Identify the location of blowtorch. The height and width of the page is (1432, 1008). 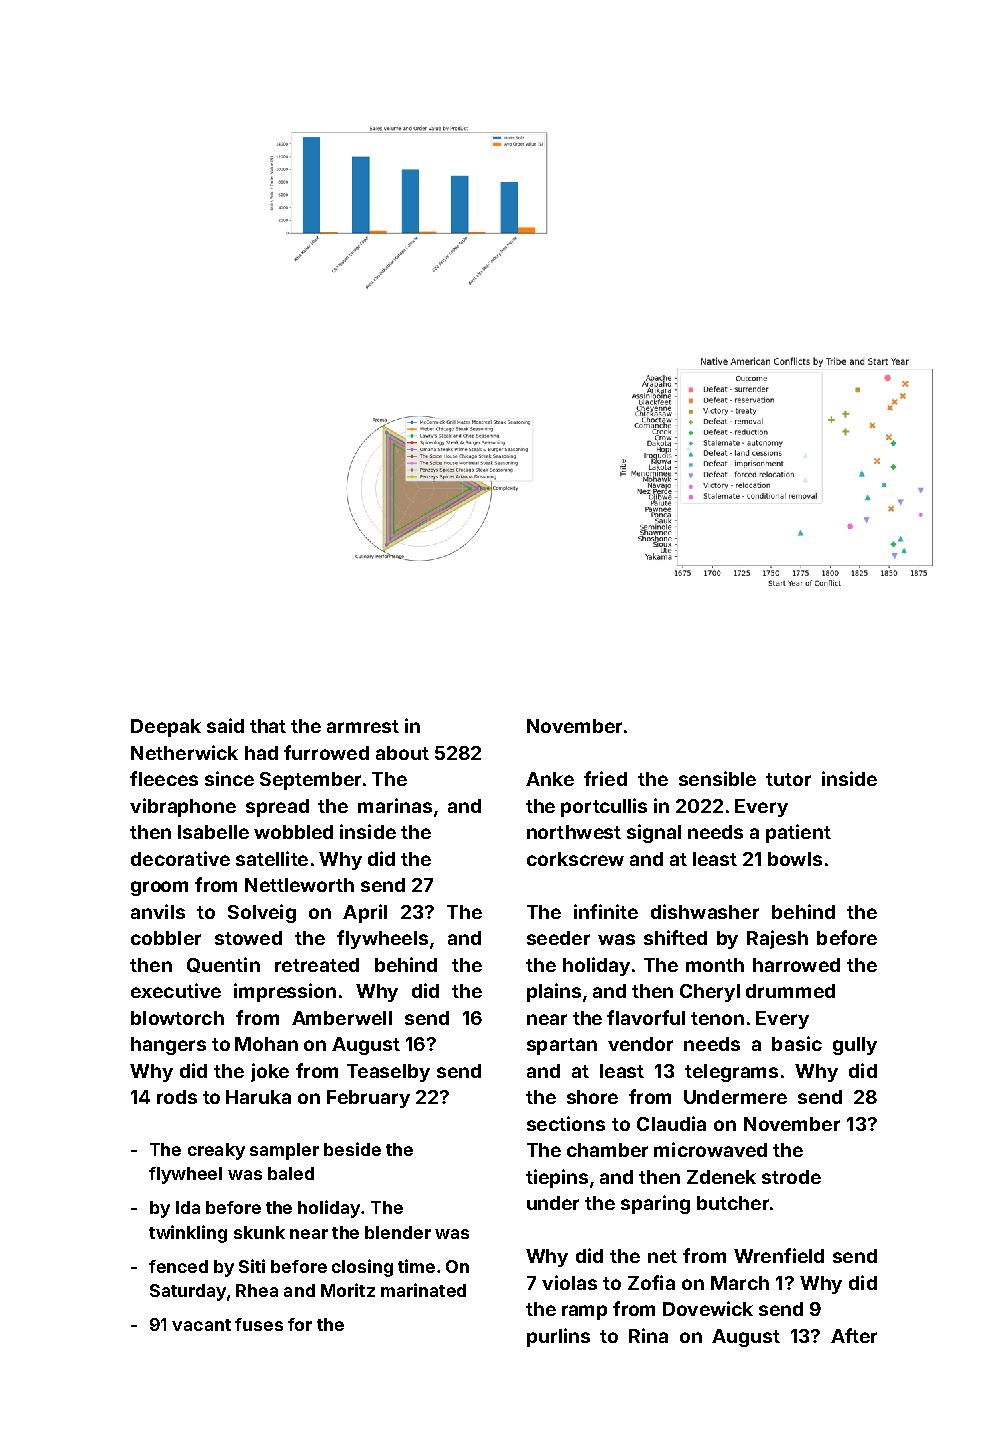
(177, 1018).
